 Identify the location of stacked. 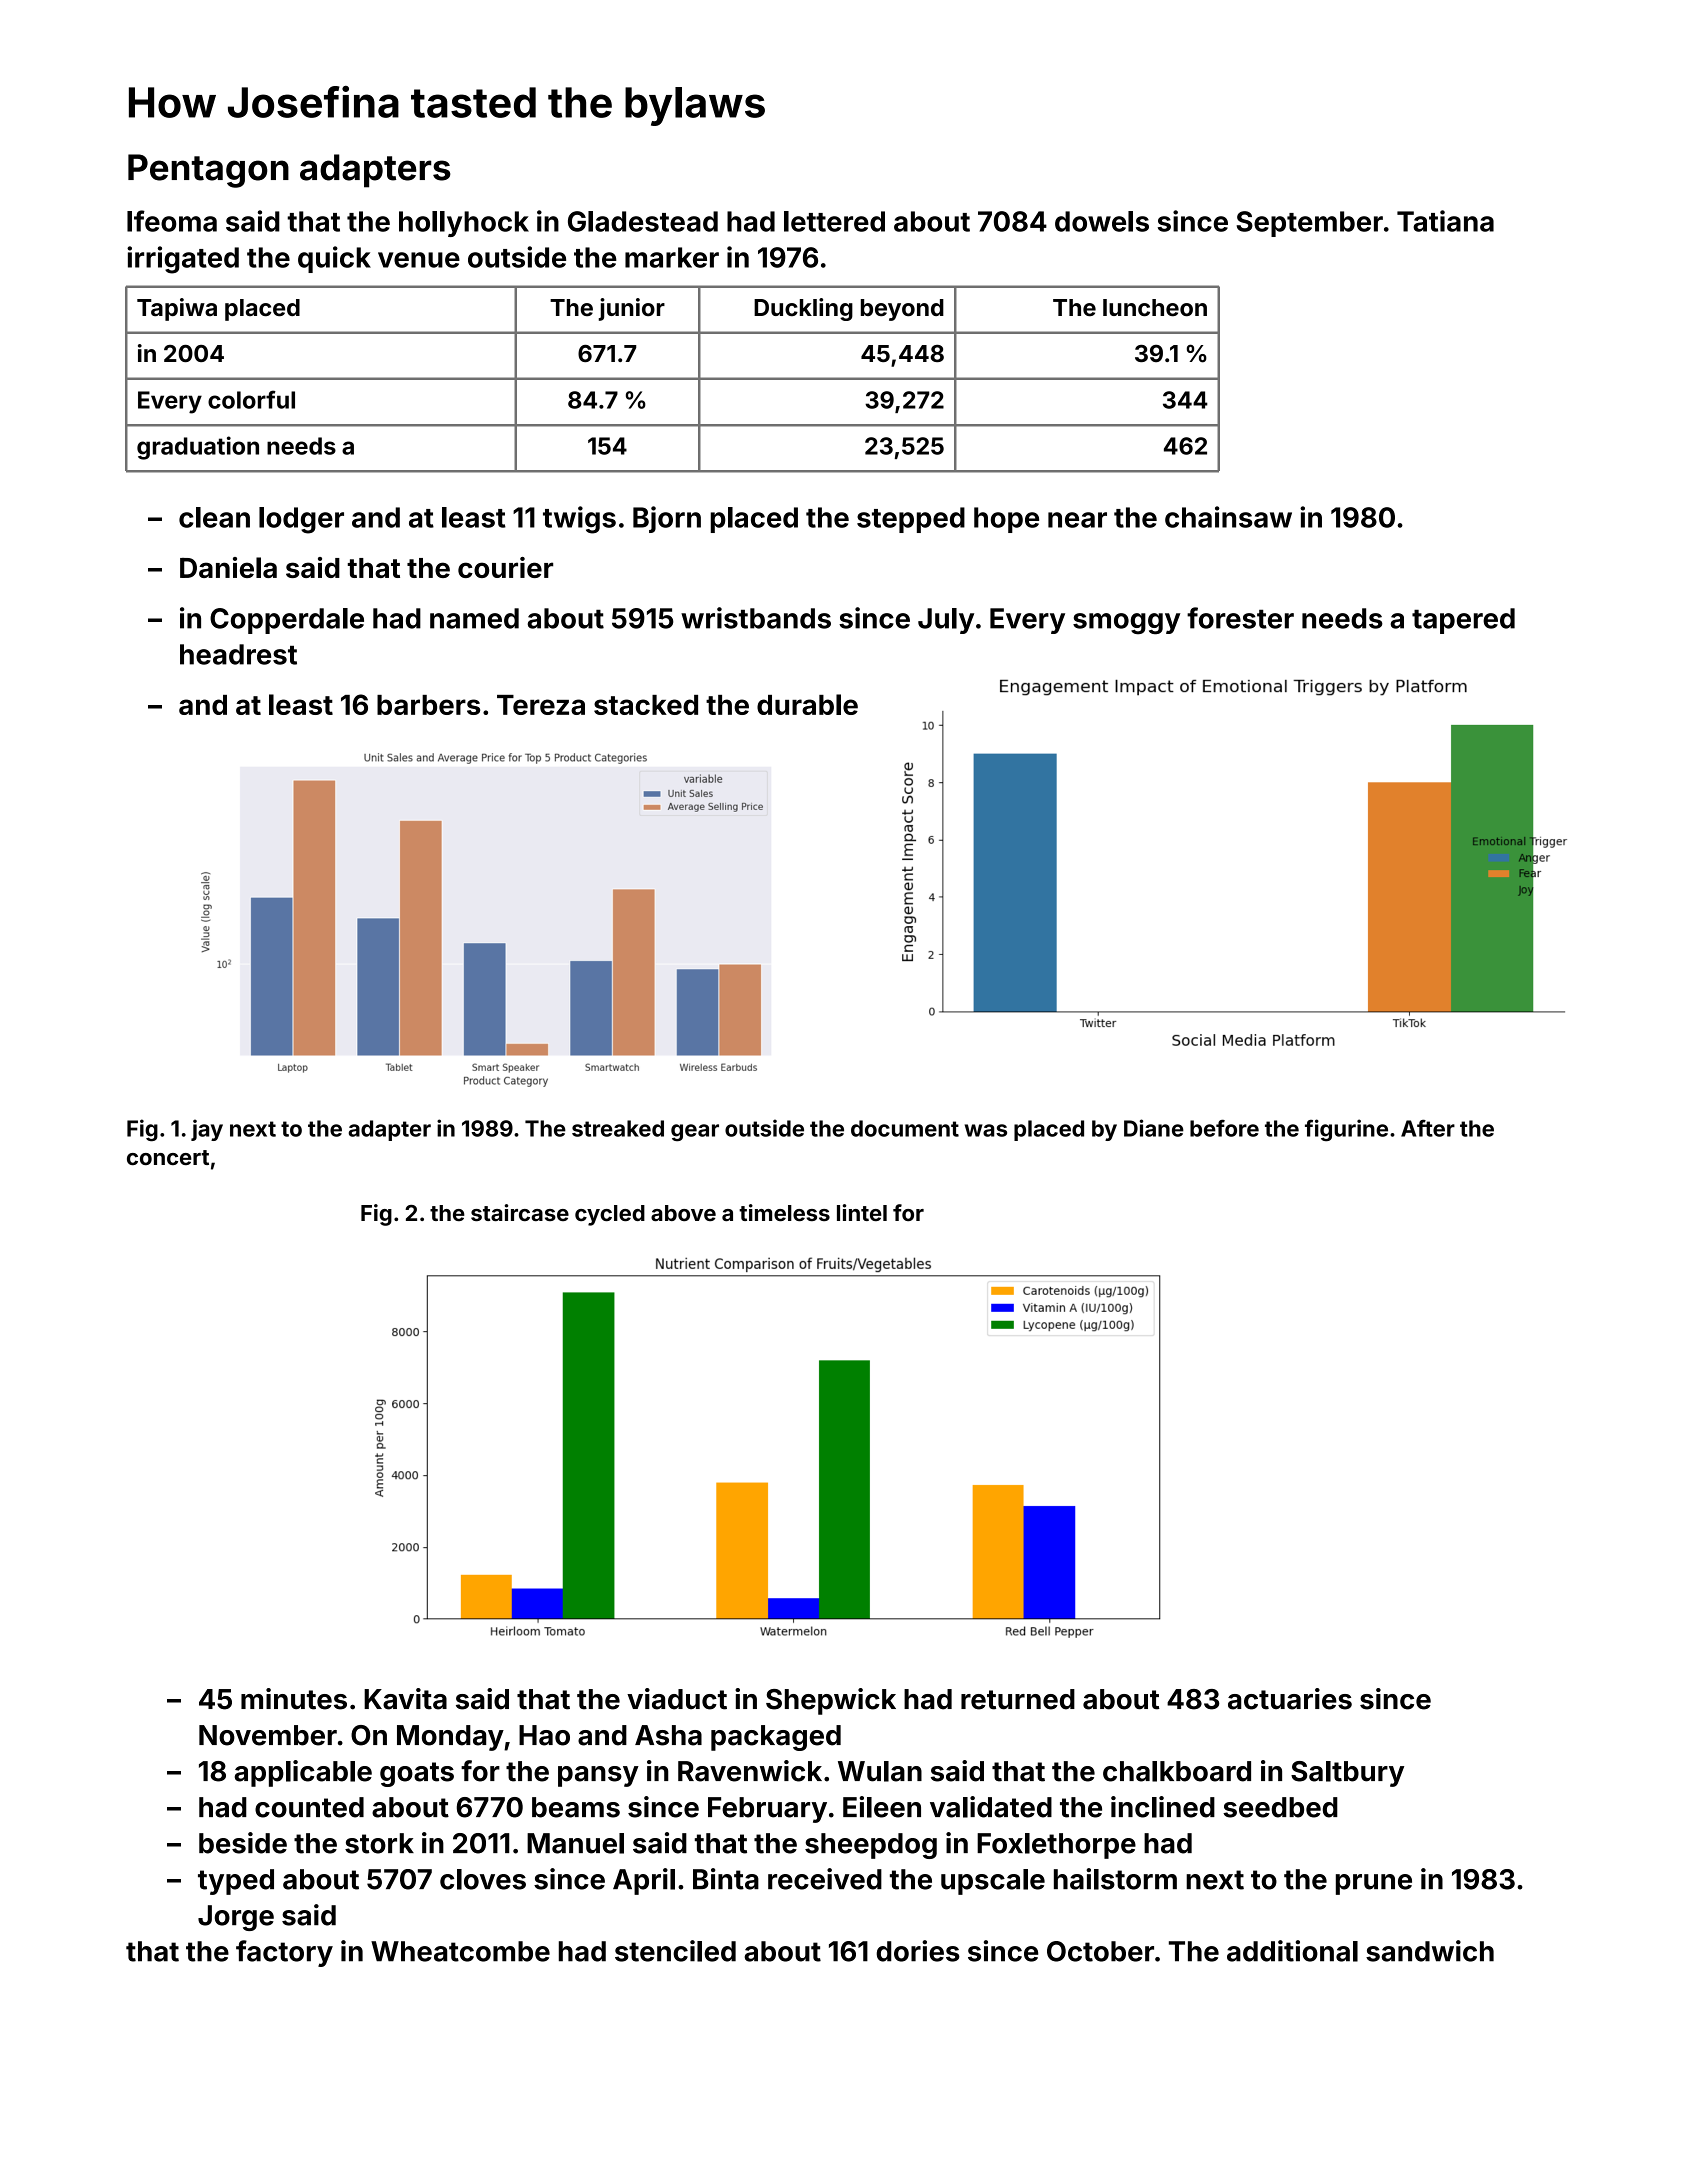
(646, 705).
